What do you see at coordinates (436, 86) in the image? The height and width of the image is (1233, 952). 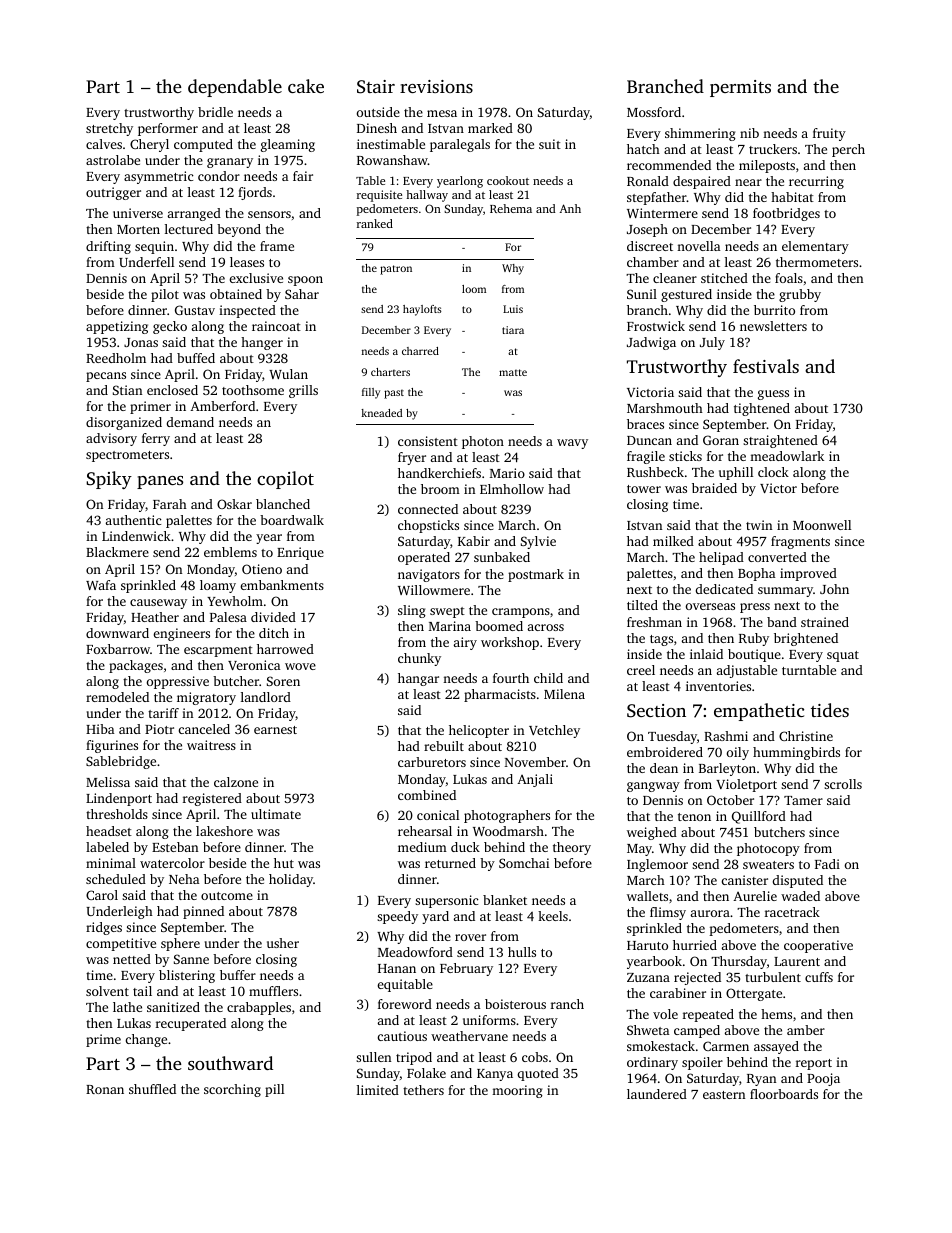 I see `revisions` at bounding box center [436, 86].
